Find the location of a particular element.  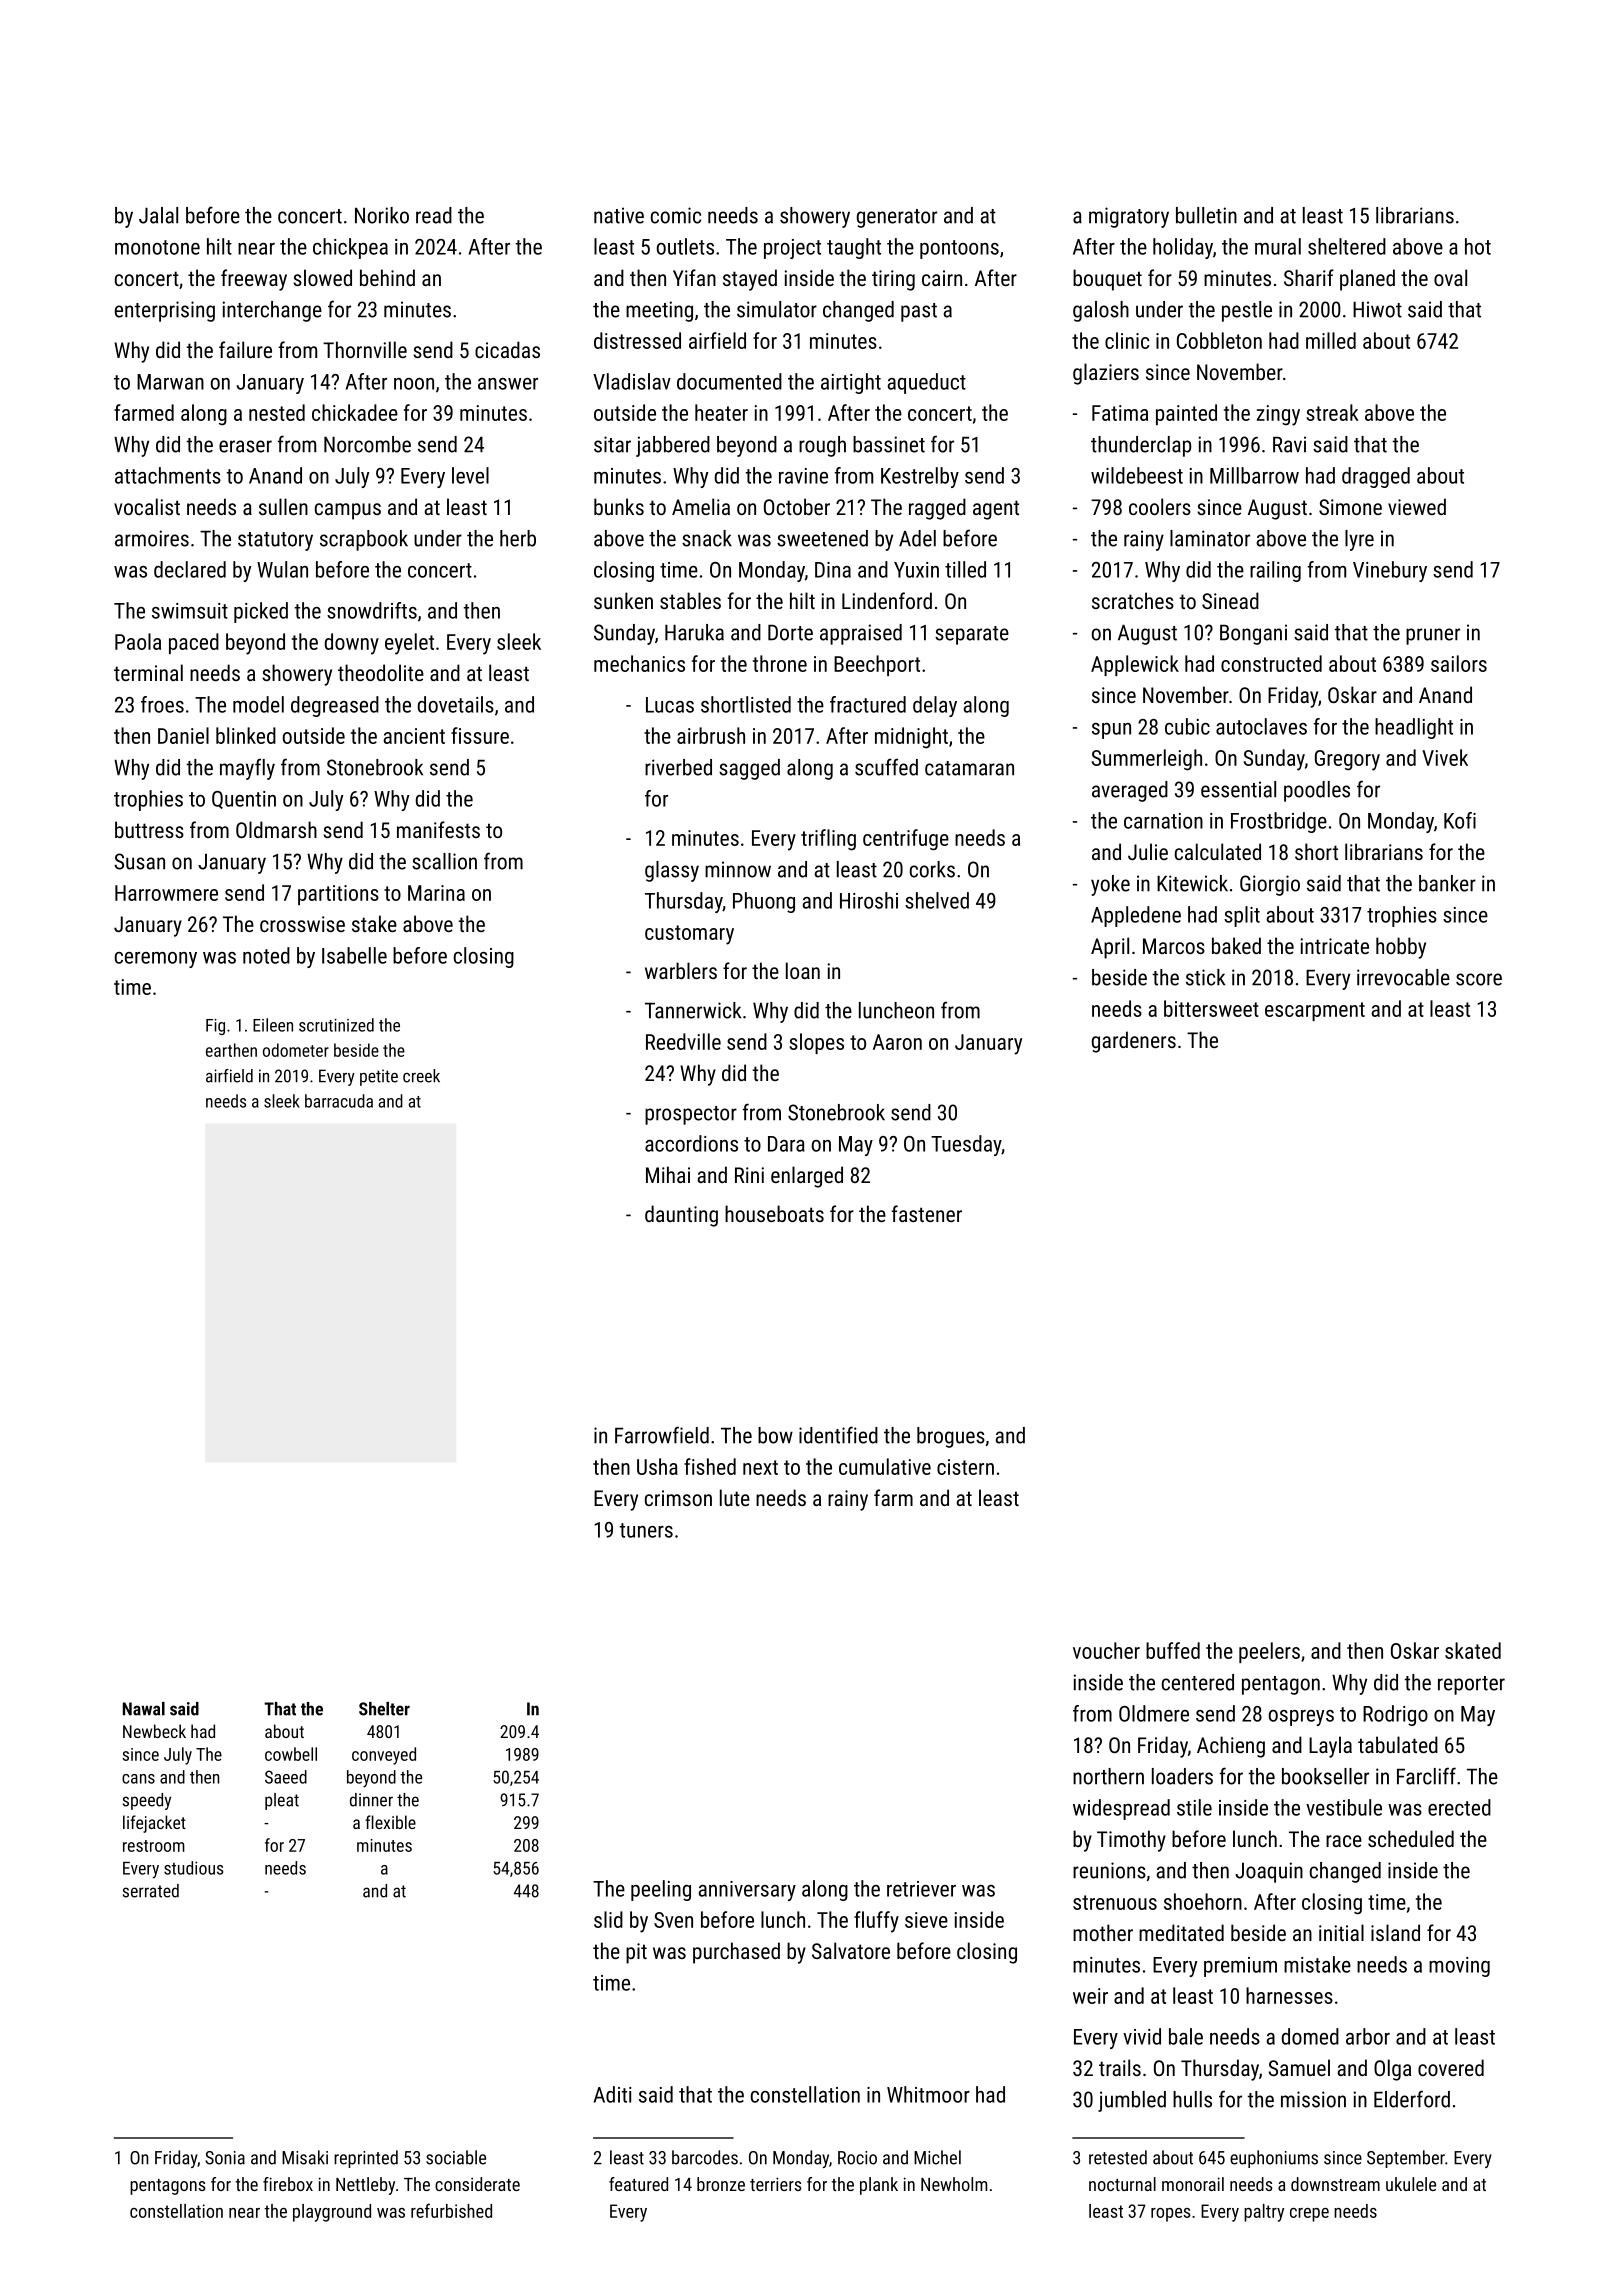

crepe is located at coordinates (1309, 2215).
